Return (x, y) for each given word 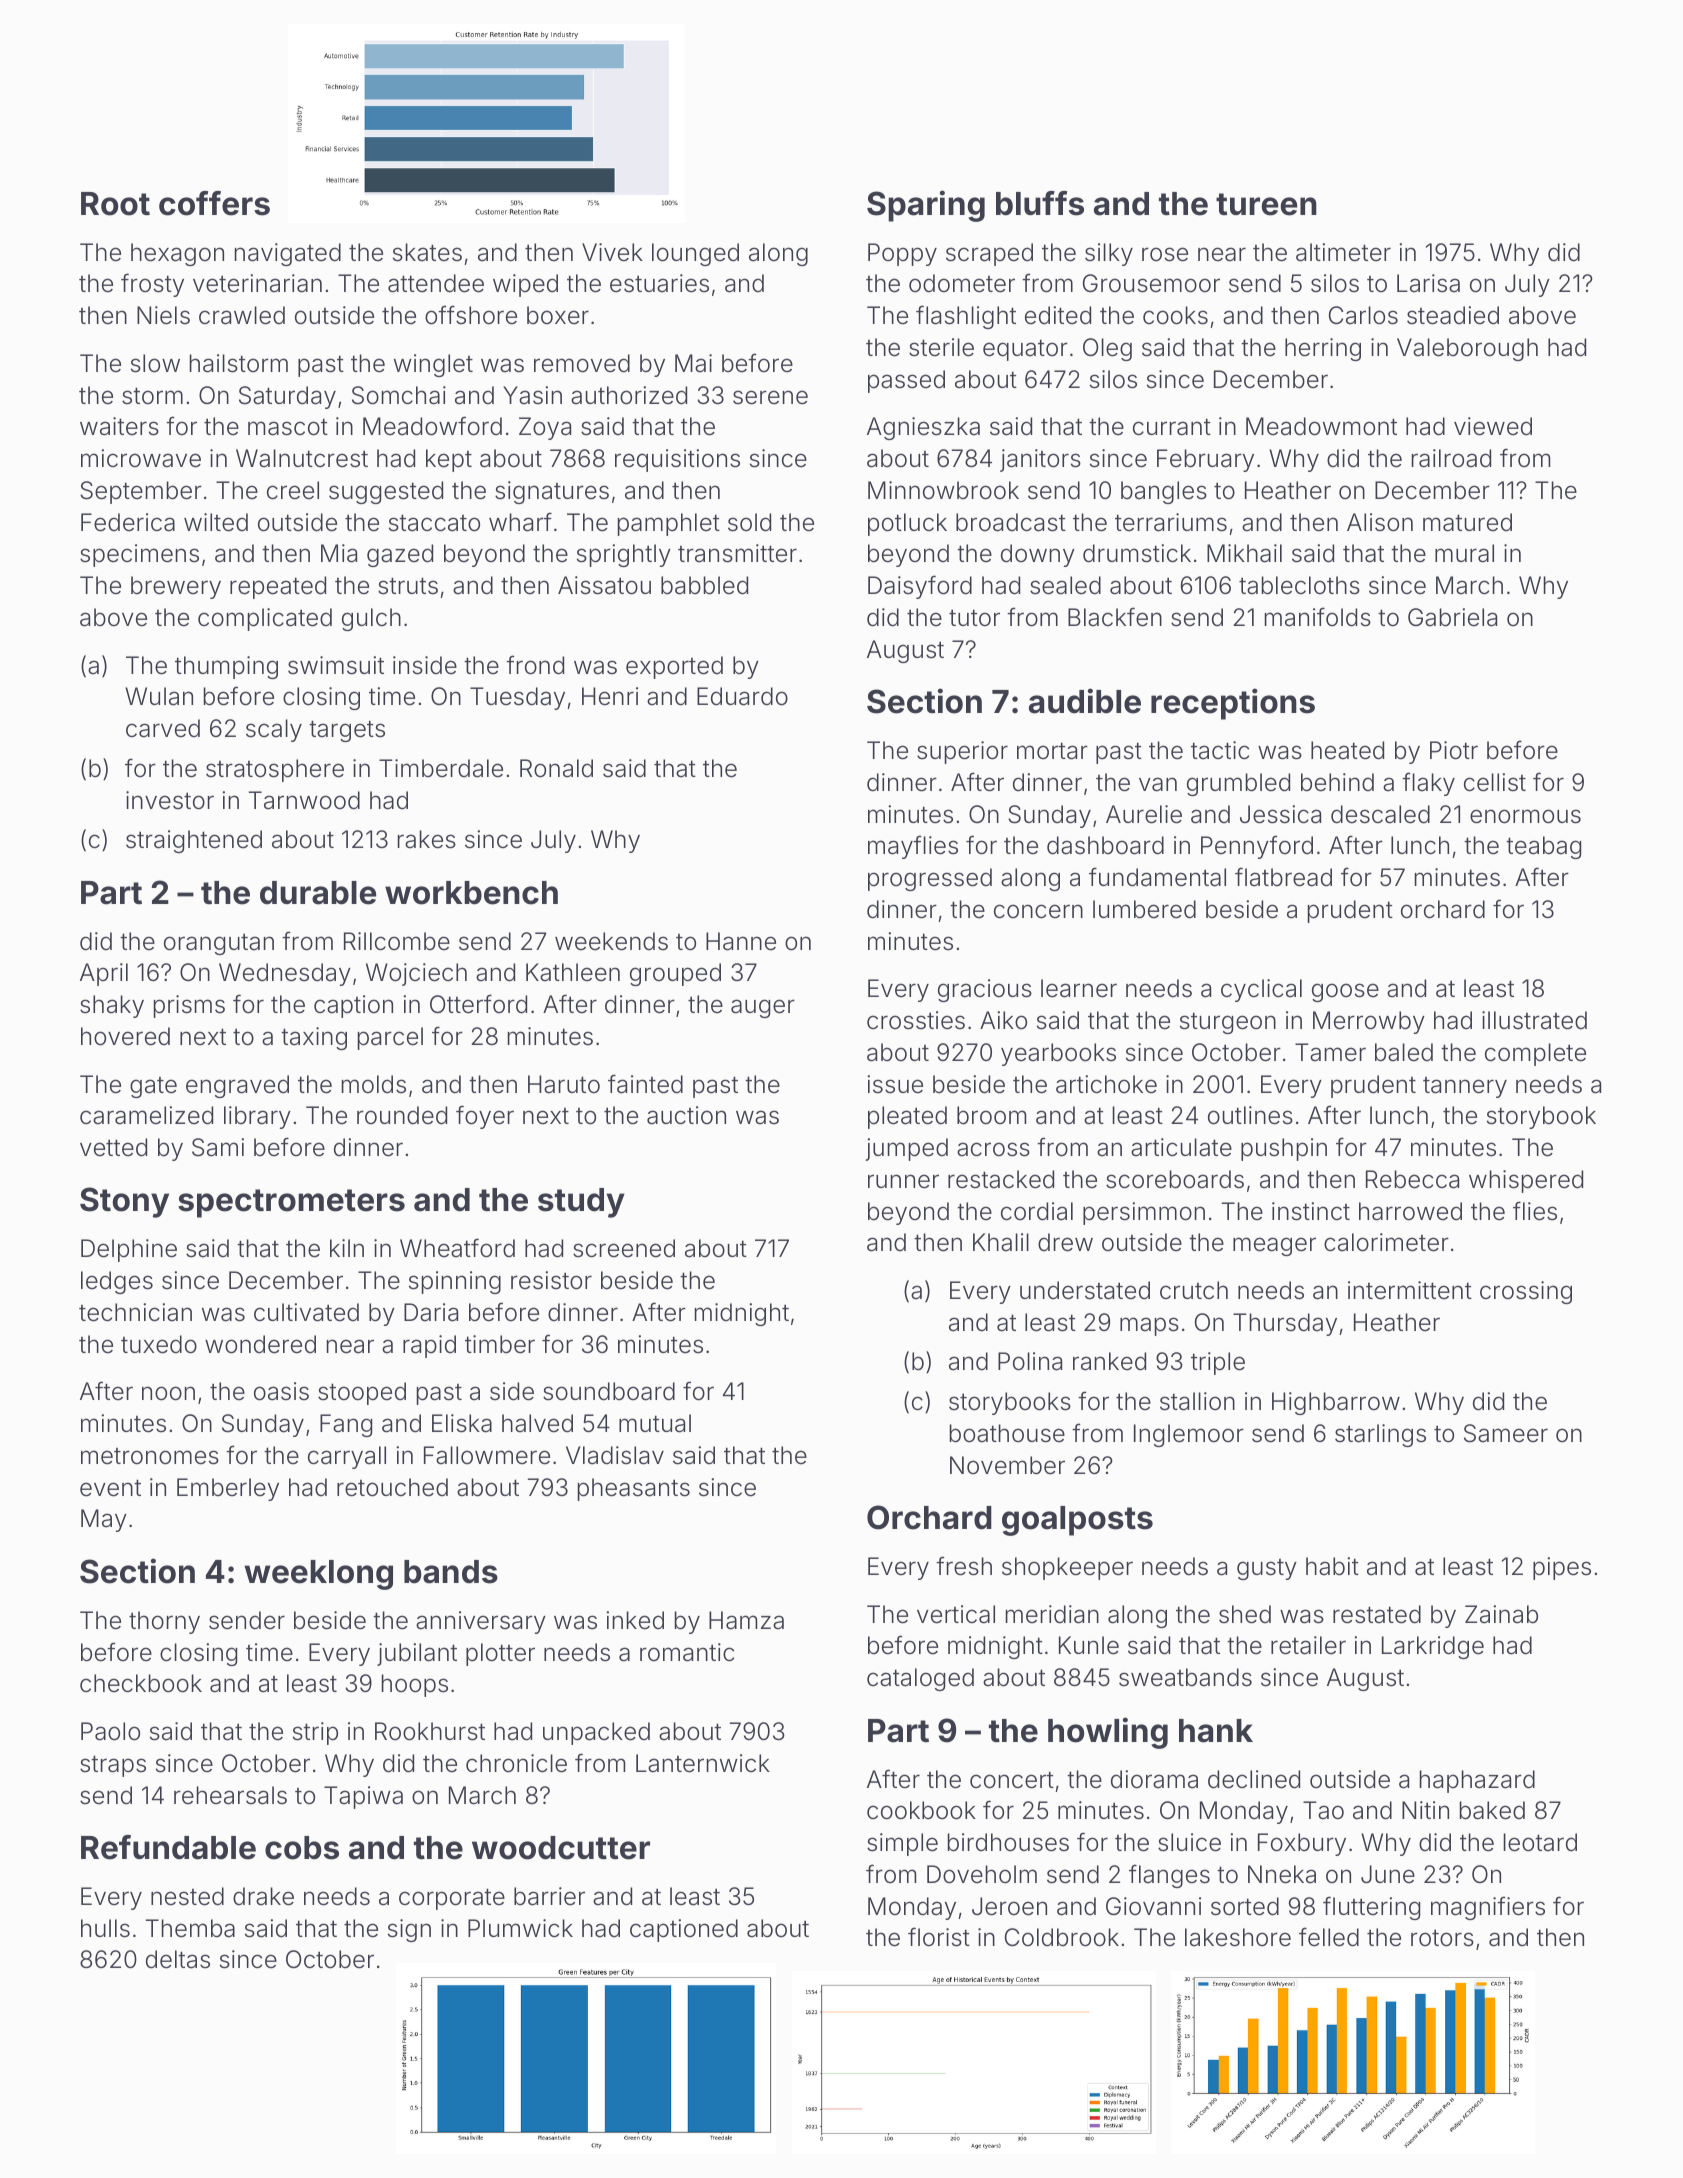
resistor (551, 1280)
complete (1535, 1054)
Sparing (926, 206)
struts (408, 586)
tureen (1266, 204)
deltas (178, 1959)
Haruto (564, 1084)
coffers (214, 203)
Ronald (556, 768)
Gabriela (1452, 617)
